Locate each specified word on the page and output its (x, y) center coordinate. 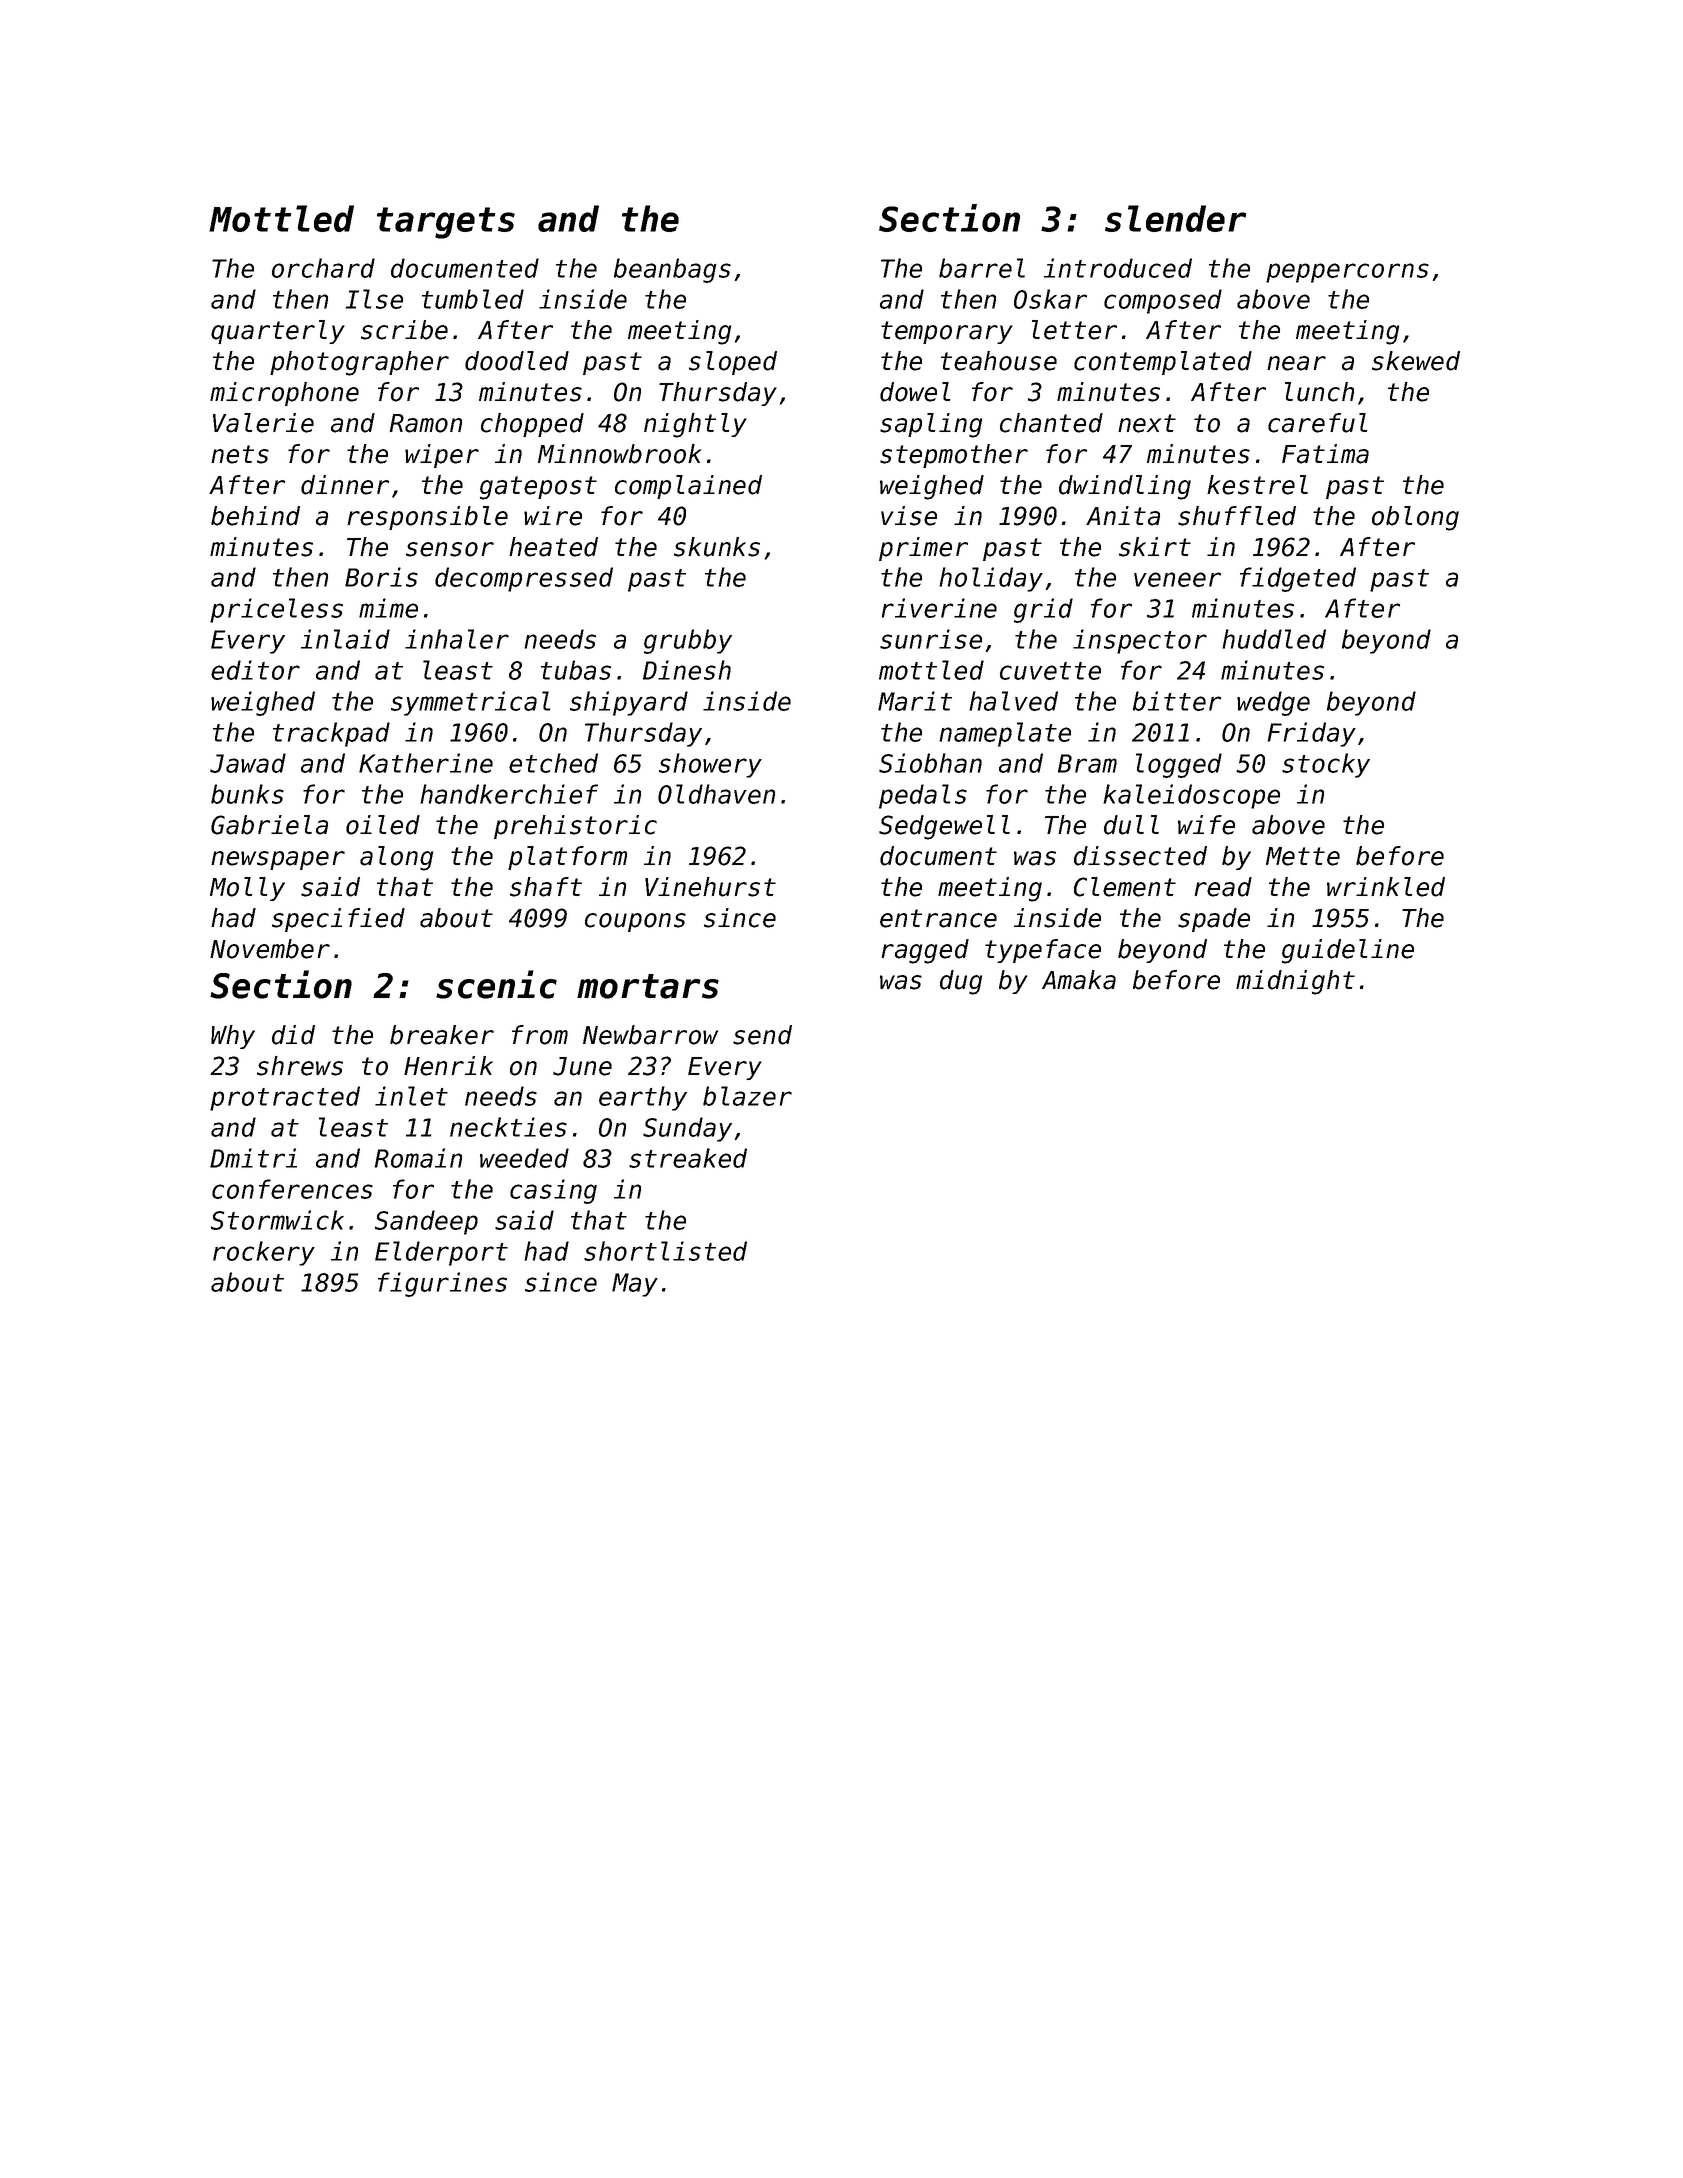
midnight (1295, 982)
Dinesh (687, 670)
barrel (982, 268)
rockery (264, 1253)
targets (446, 223)
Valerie (263, 423)
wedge (1273, 703)
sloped (733, 363)
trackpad (331, 734)
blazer (747, 1096)
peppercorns (1347, 273)
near (1296, 363)
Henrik (448, 1066)
